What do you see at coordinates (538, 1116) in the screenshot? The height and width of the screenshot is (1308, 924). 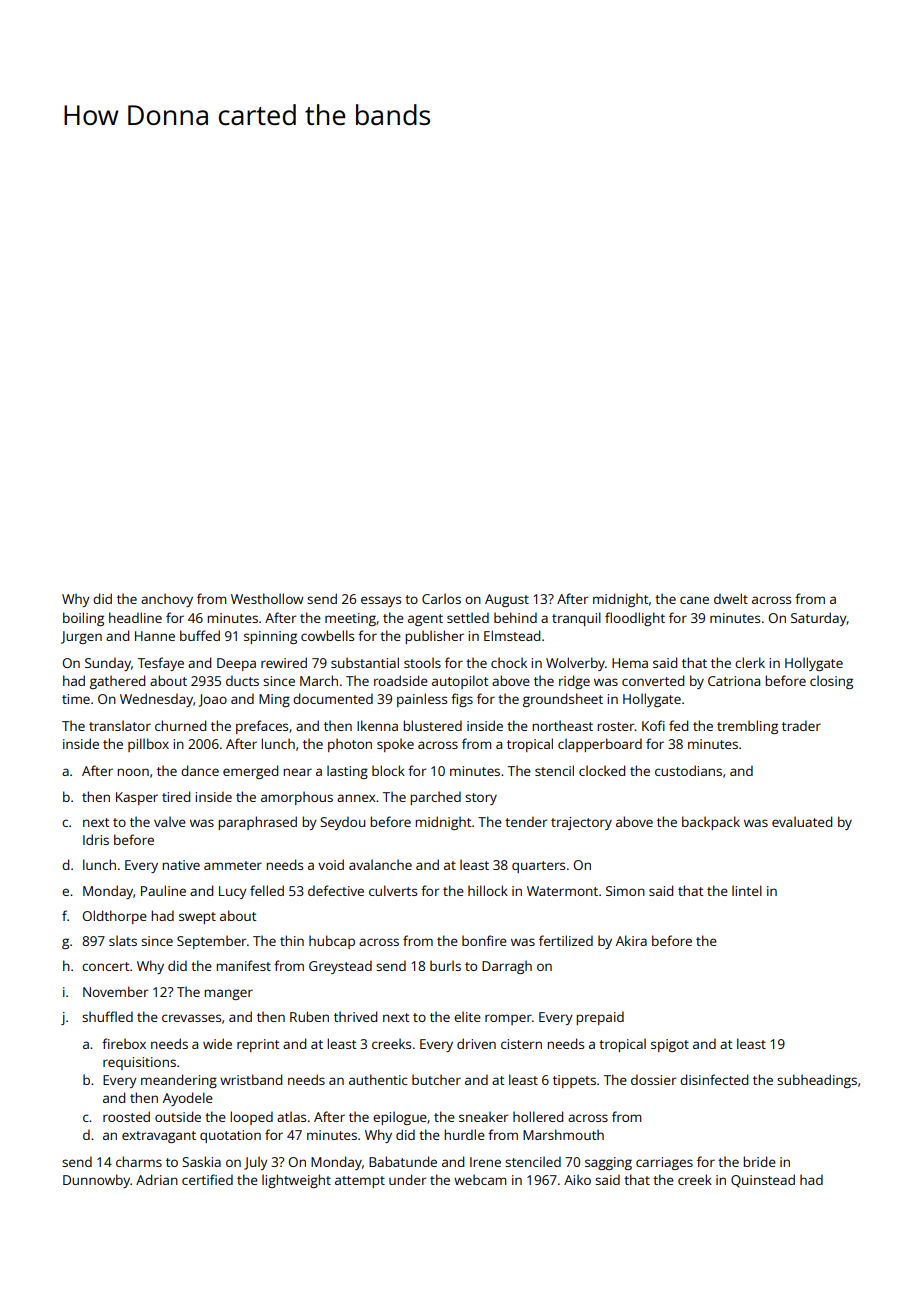 I see `hollered` at bounding box center [538, 1116].
